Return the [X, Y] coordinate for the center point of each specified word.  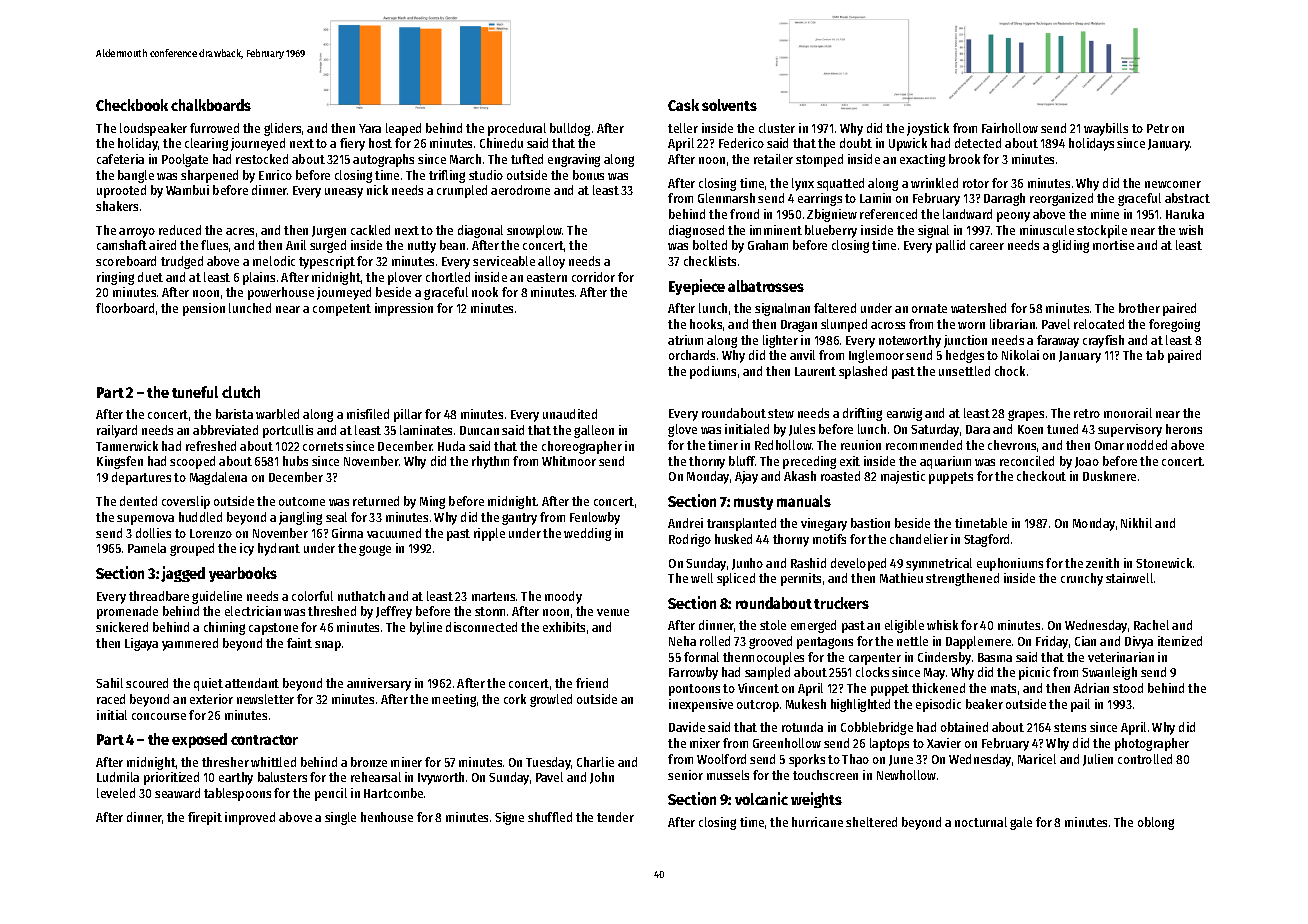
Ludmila [118, 777]
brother [1139, 308]
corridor [593, 277]
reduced [180, 230]
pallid [950, 246]
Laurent [815, 371]
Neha [682, 641]
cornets [323, 446]
